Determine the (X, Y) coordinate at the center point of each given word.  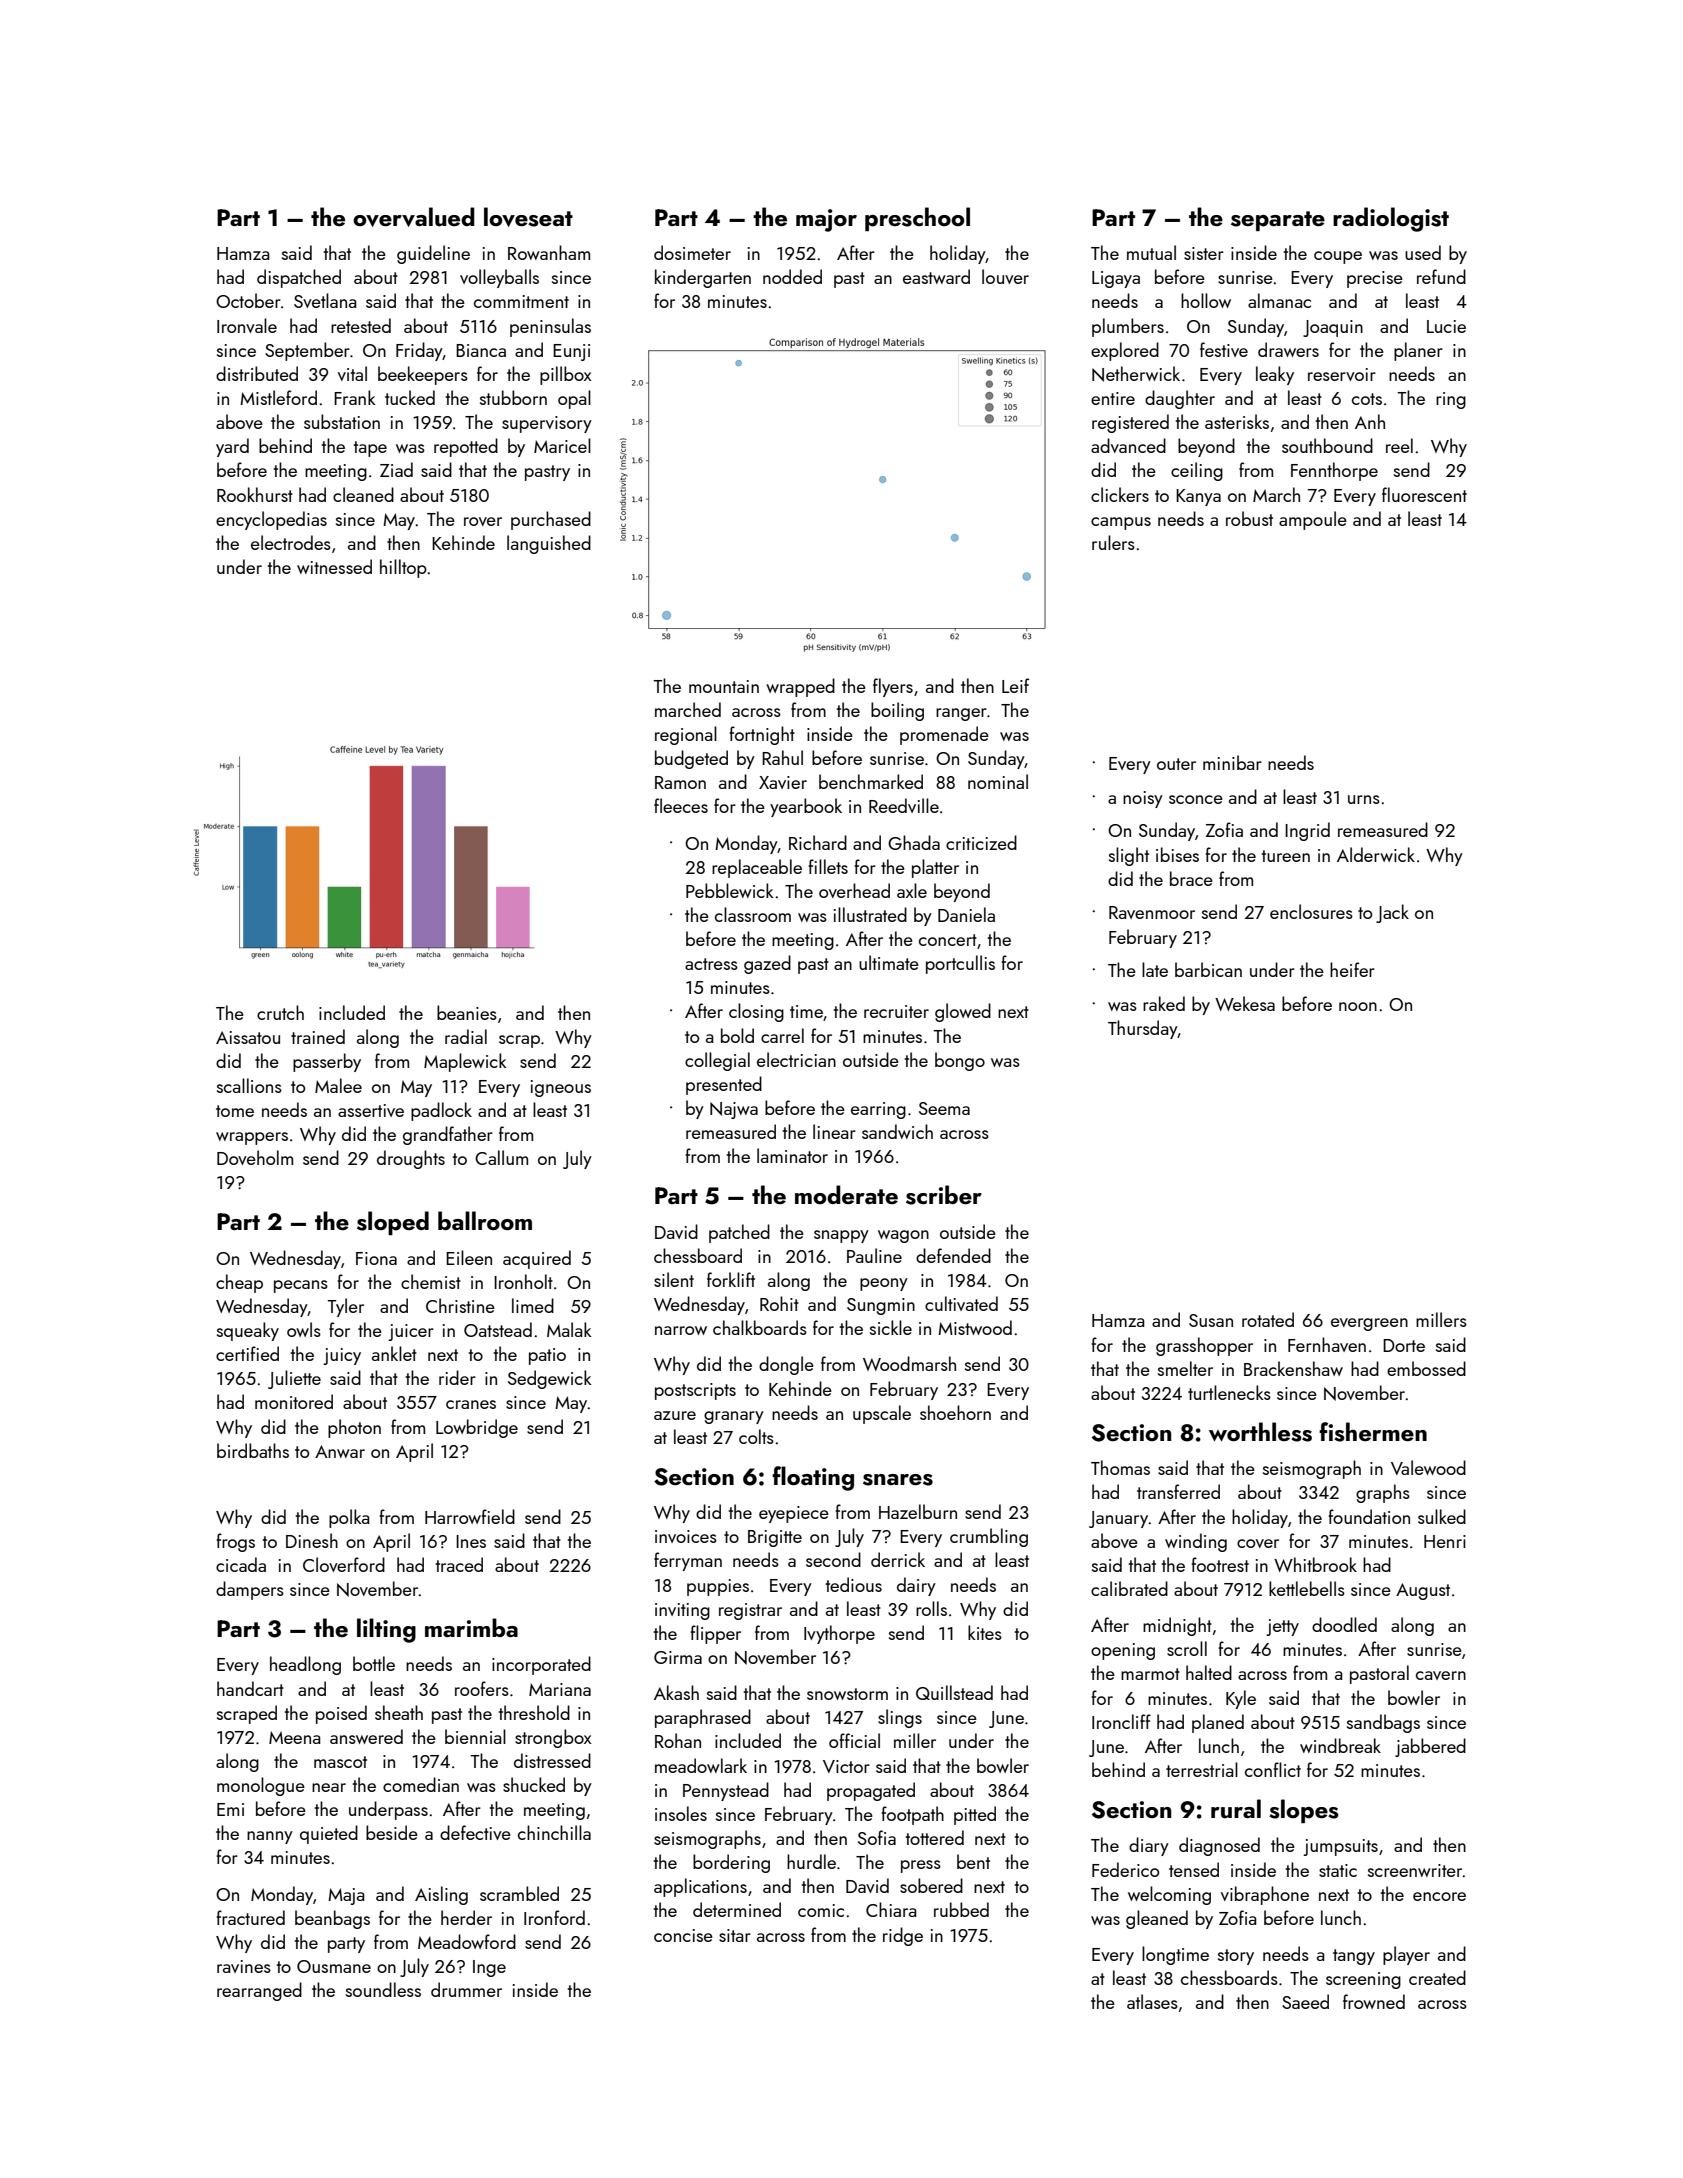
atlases (1152, 2001)
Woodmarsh (909, 1363)
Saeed (1305, 2001)
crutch (280, 1012)
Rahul (782, 757)
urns (1364, 799)
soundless (383, 1989)
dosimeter (692, 252)
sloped (393, 1223)
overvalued (414, 217)
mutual (1151, 252)
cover (1258, 1543)
